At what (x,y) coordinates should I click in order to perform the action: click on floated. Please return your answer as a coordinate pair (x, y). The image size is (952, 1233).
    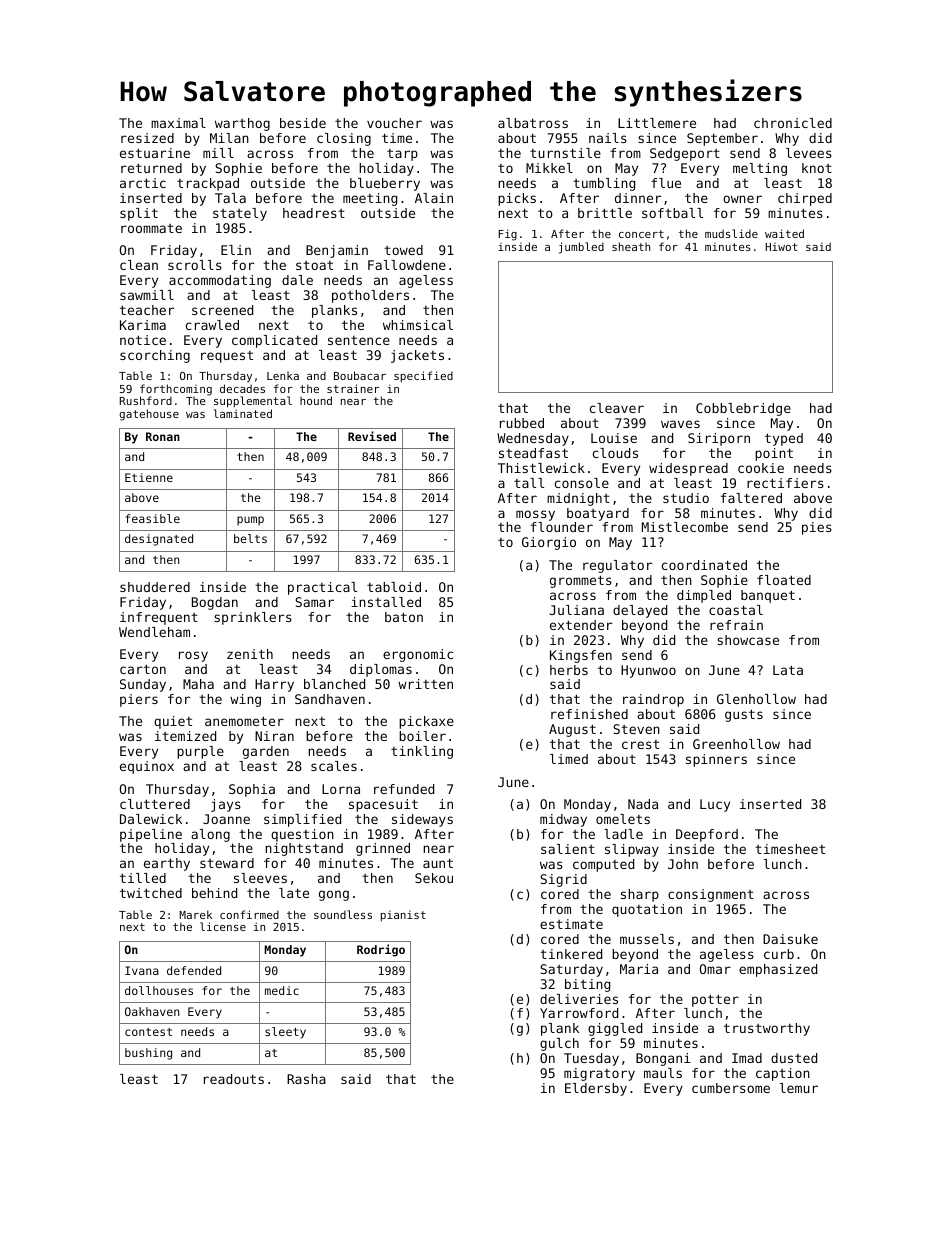
    Looking at the image, I should click on (784, 580).
